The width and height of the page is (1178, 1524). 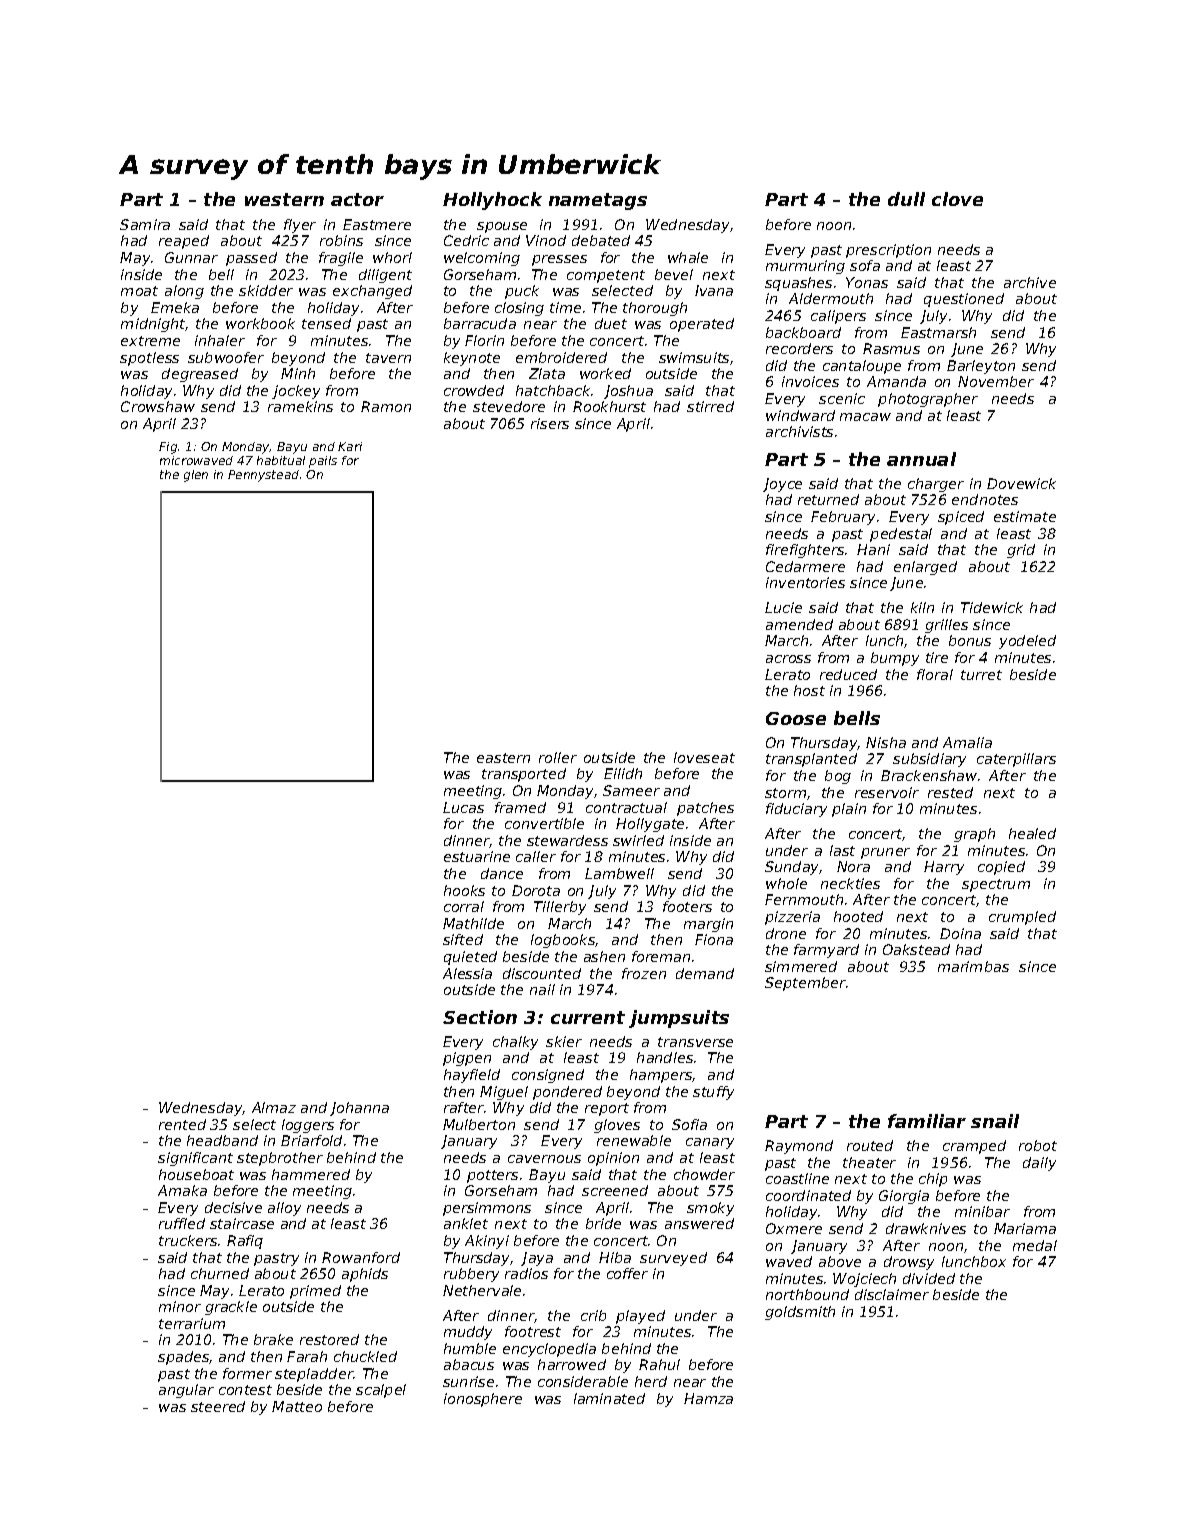 What do you see at coordinates (598, 201) in the page?
I see `nametags` at bounding box center [598, 201].
